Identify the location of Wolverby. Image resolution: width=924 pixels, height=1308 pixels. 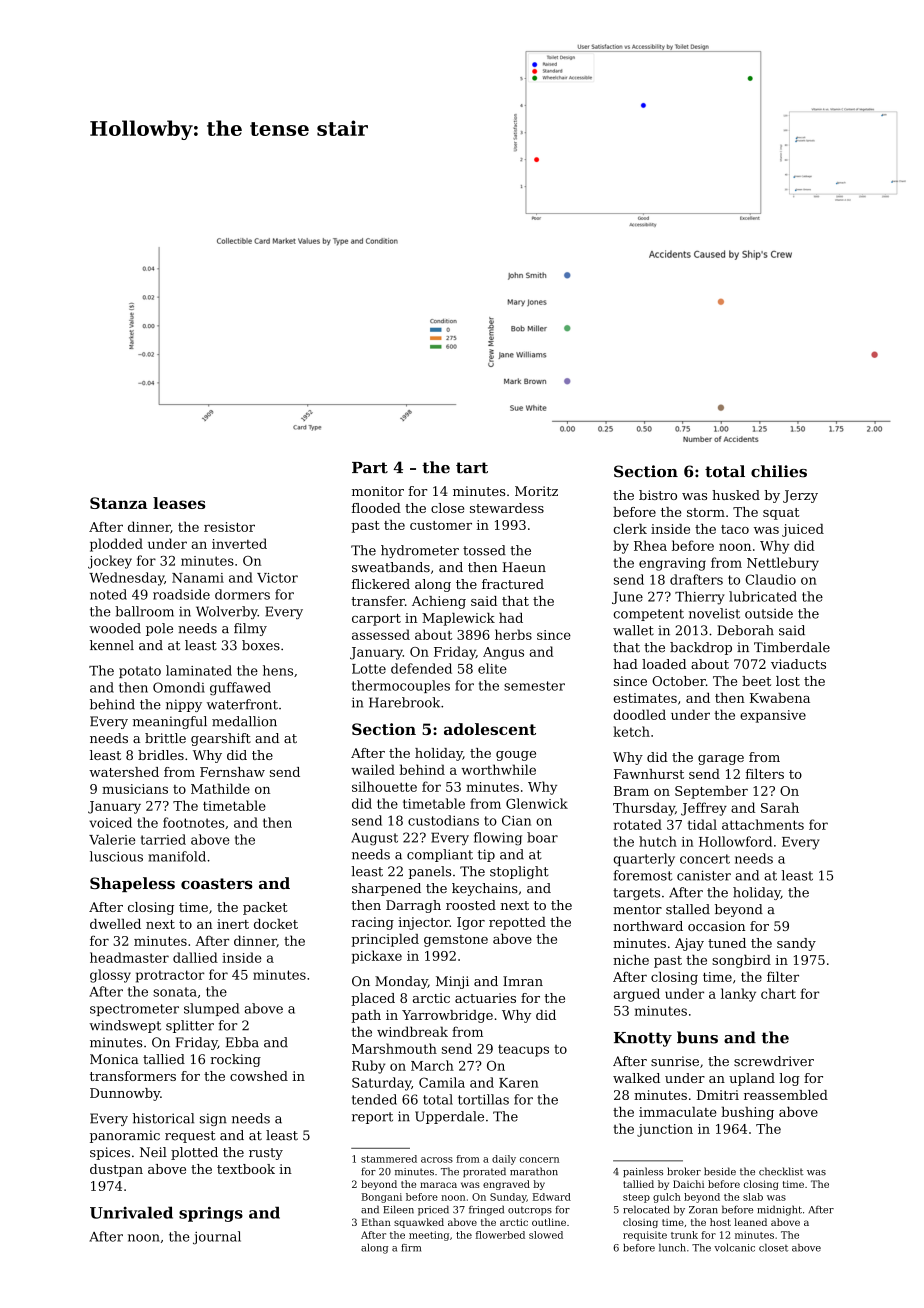
(227, 612).
